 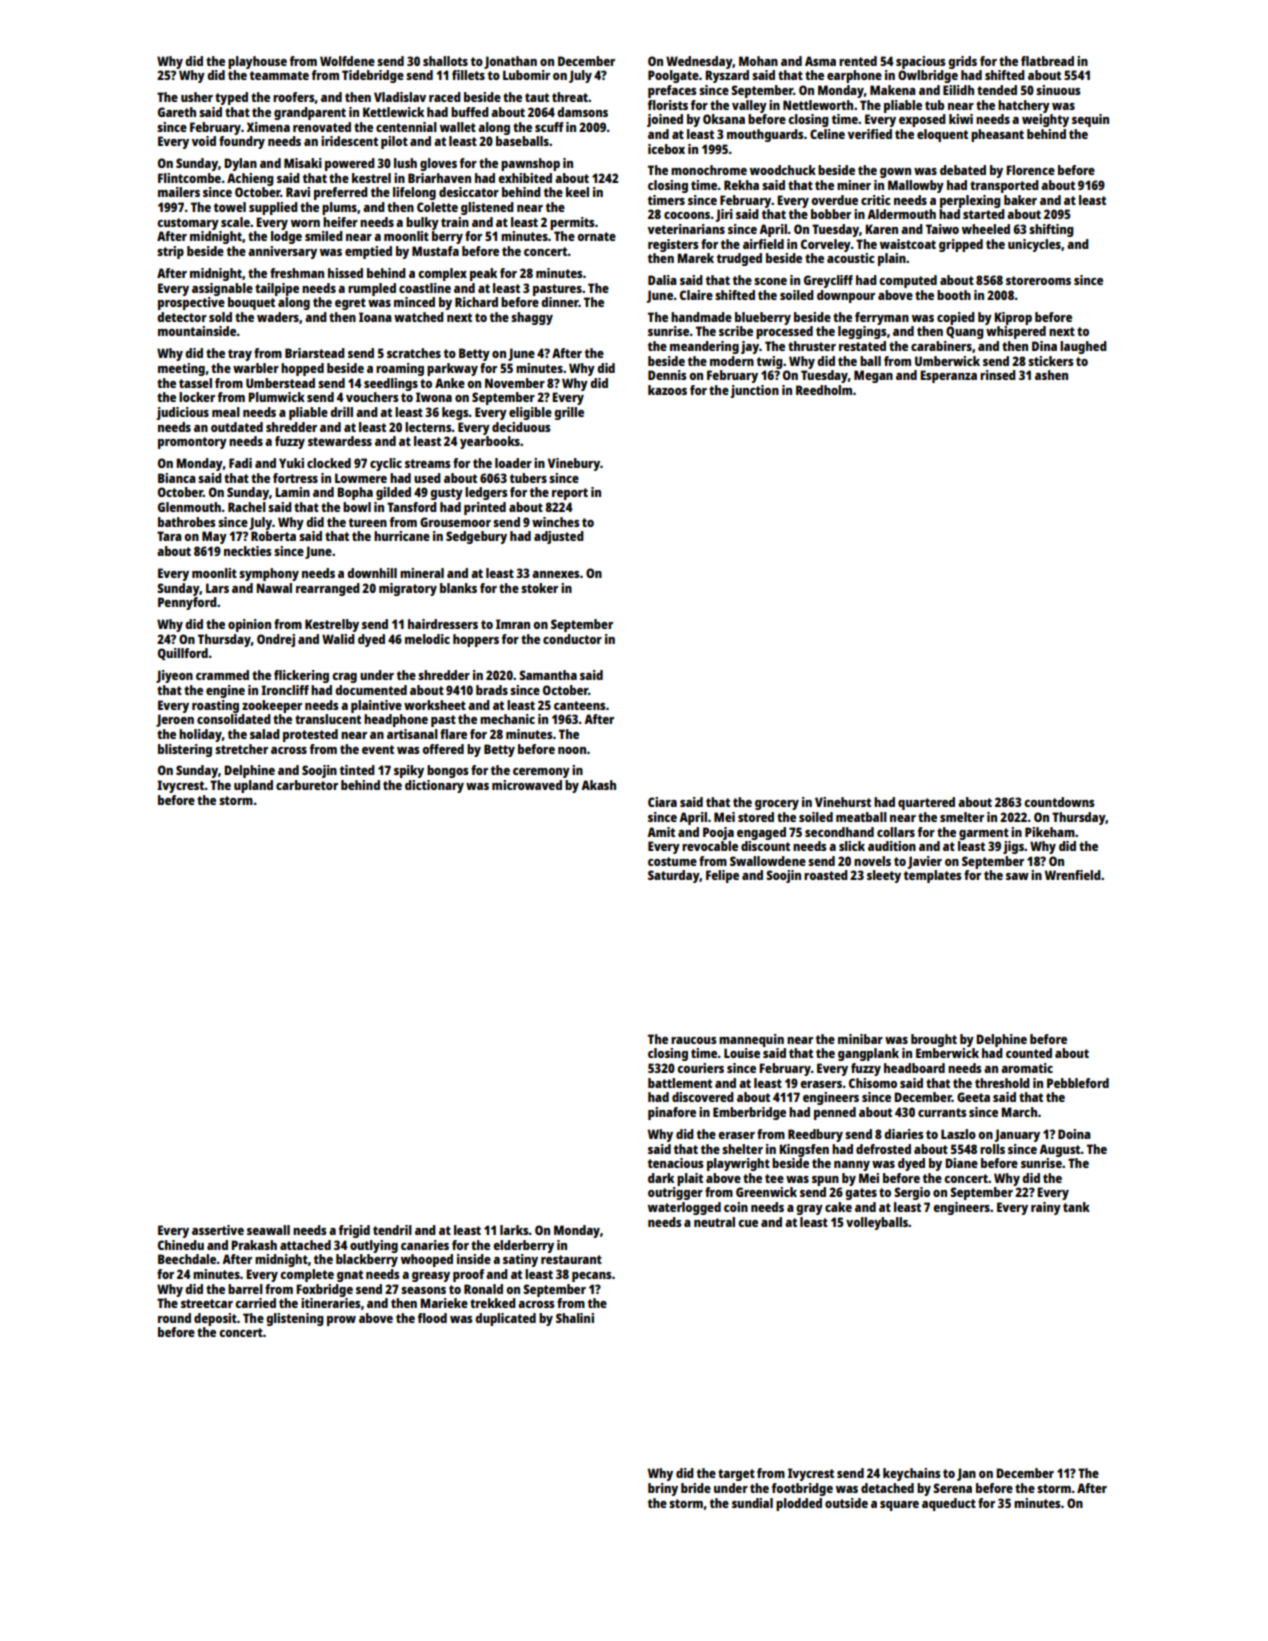 I want to click on junction, so click(x=754, y=391).
